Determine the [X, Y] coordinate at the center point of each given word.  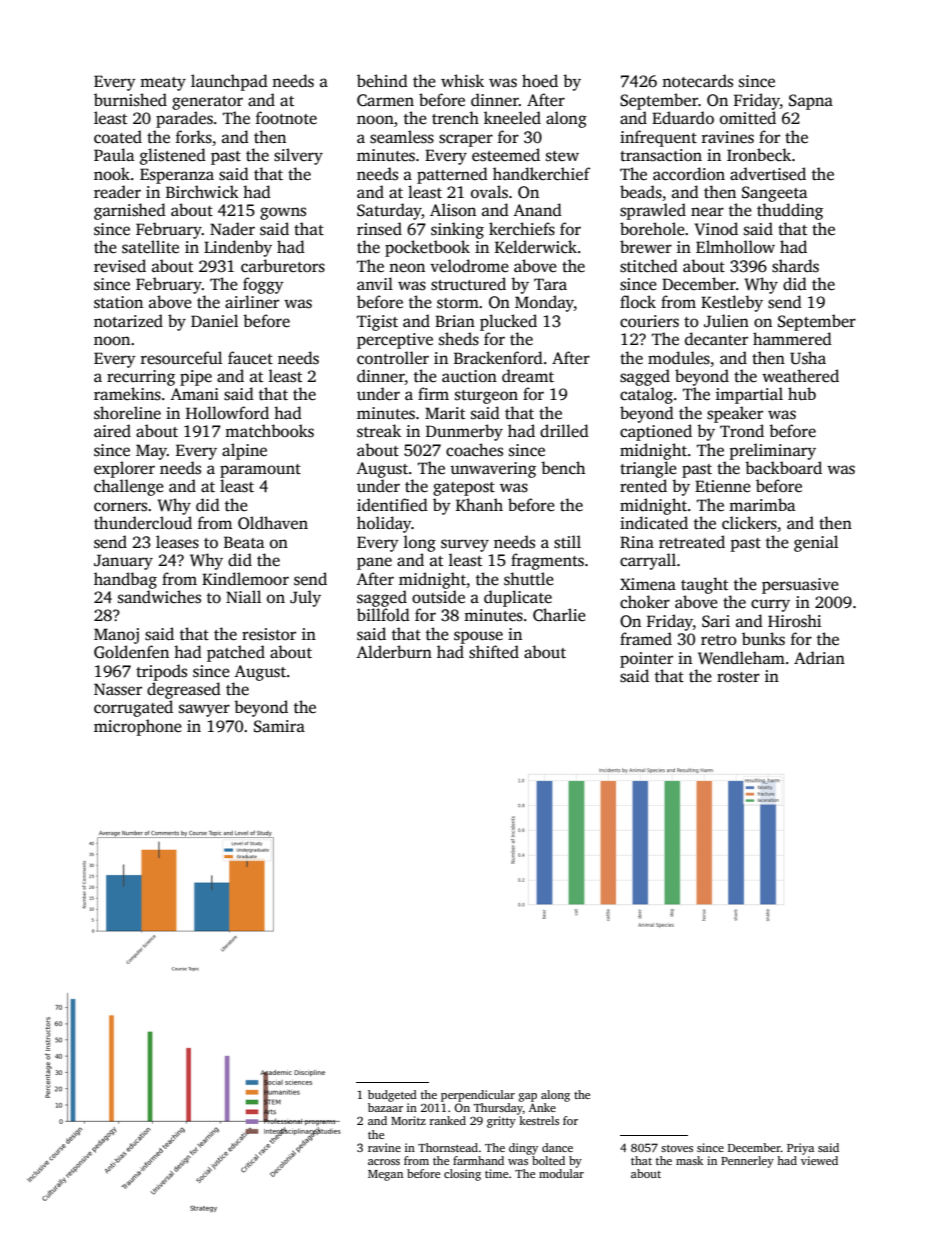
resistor [269, 634]
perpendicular [478, 1096]
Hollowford [227, 413]
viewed [819, 1160]
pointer [646, 660]
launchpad [229, 82]
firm [433, 393]
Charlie [559, 615]
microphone [138, 727]
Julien [726, 321]
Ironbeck [759, 154]
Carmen [385, 100]
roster [738, 677]
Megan [385, 1175]
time [496, 1173]
